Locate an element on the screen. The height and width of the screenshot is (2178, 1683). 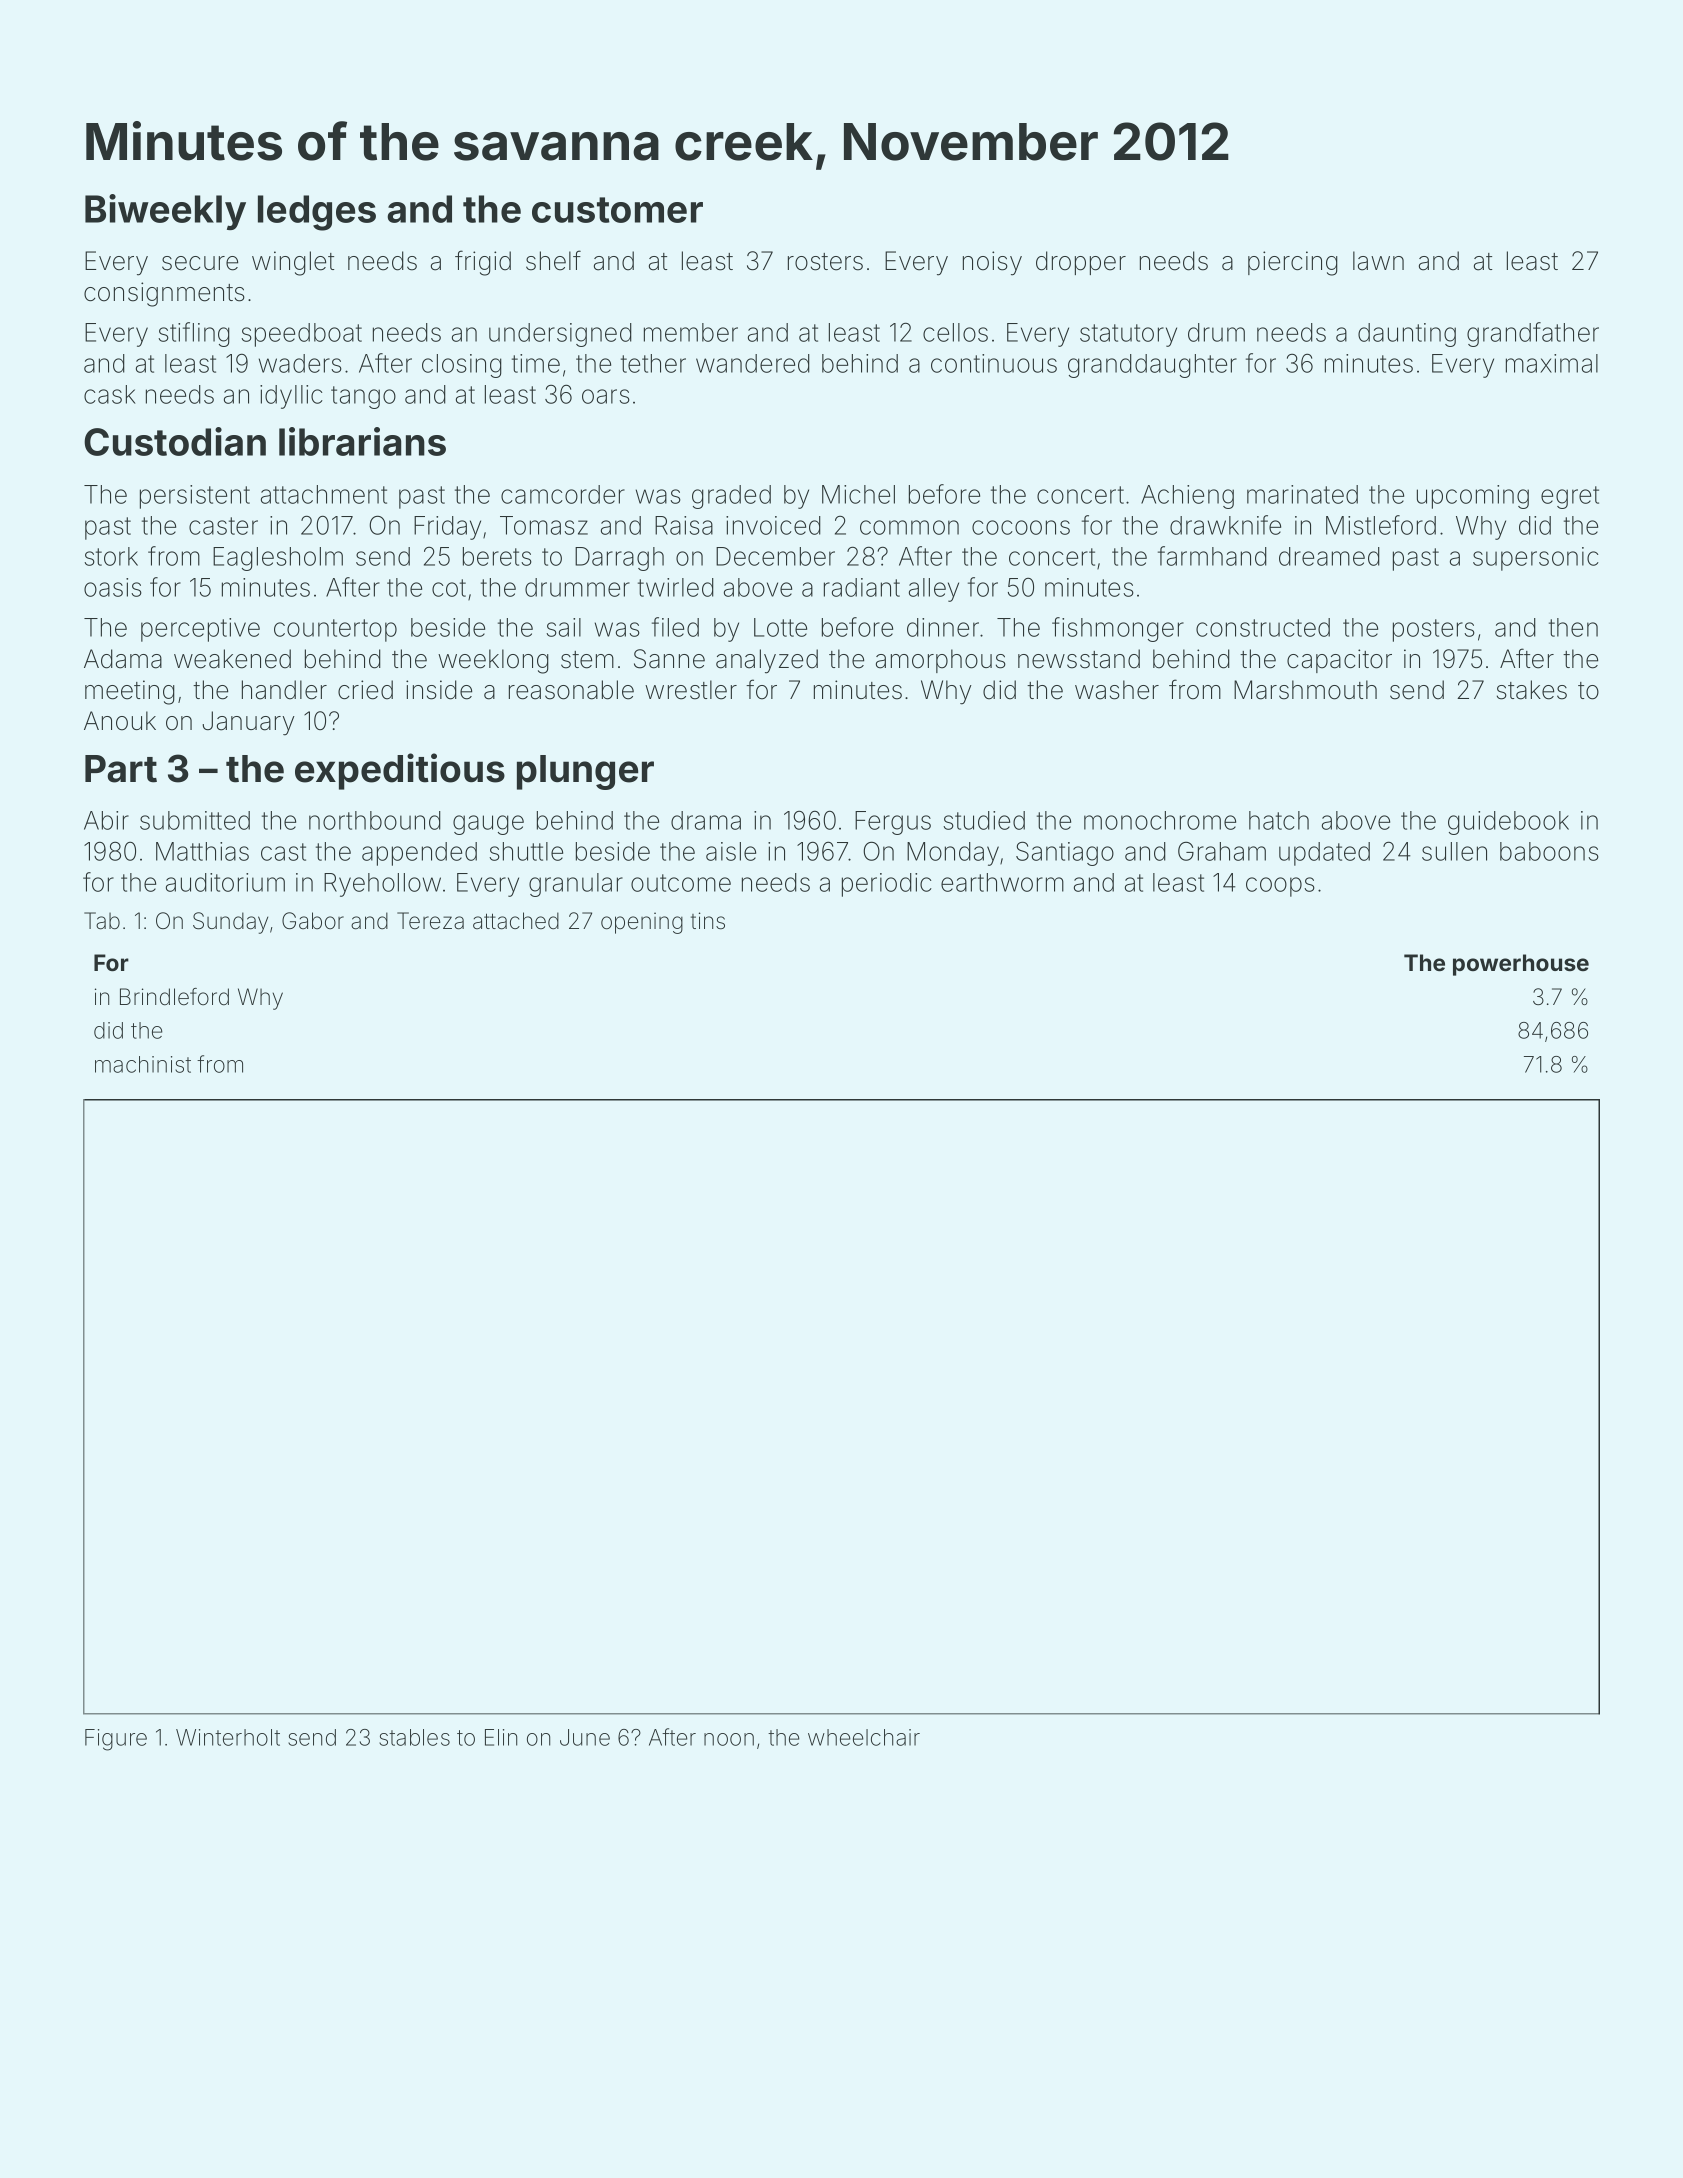
Anouk is located at coordinates (120, 721).
